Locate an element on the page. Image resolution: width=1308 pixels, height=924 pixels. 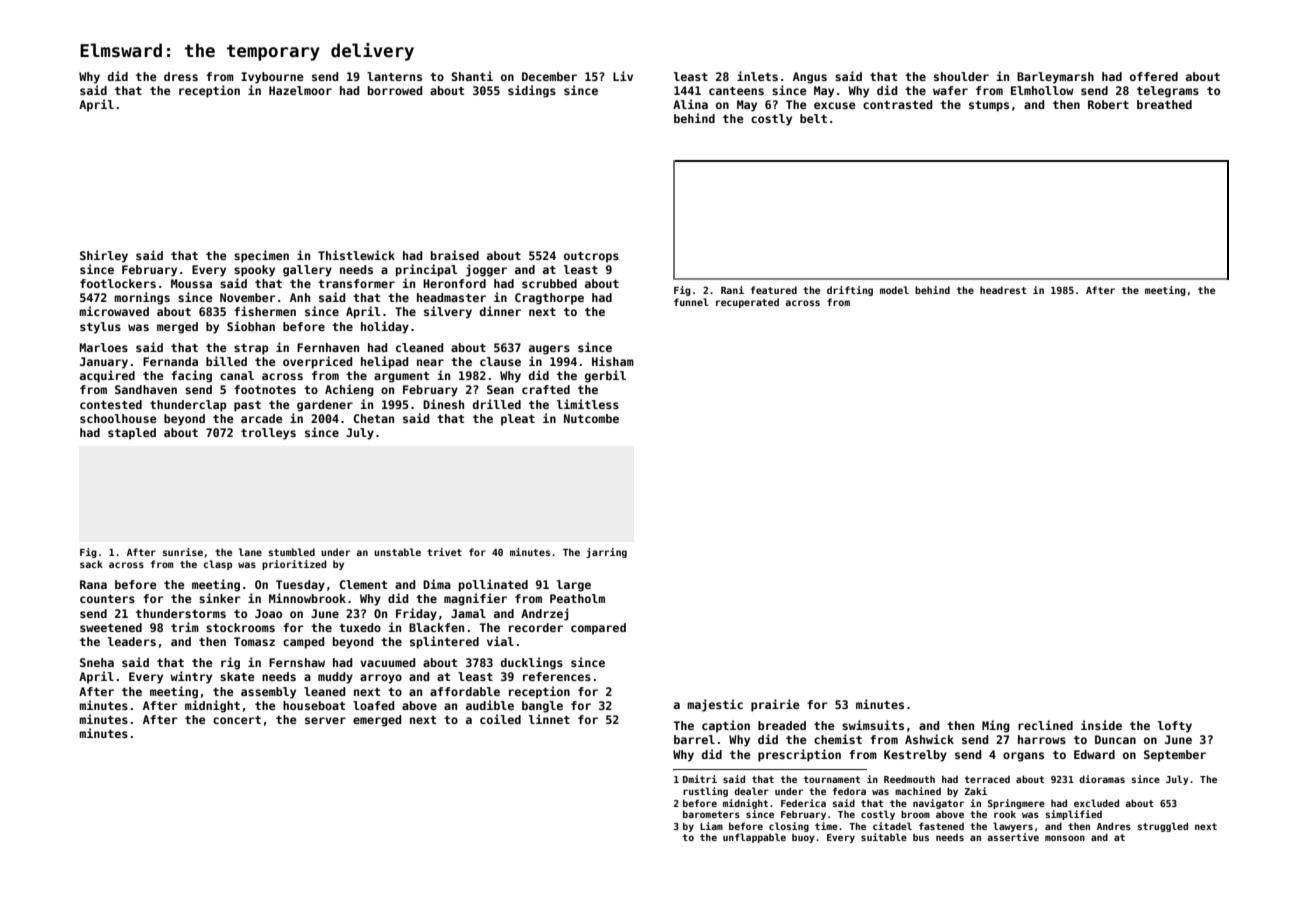
argument is located at coordinates (401, 377).
